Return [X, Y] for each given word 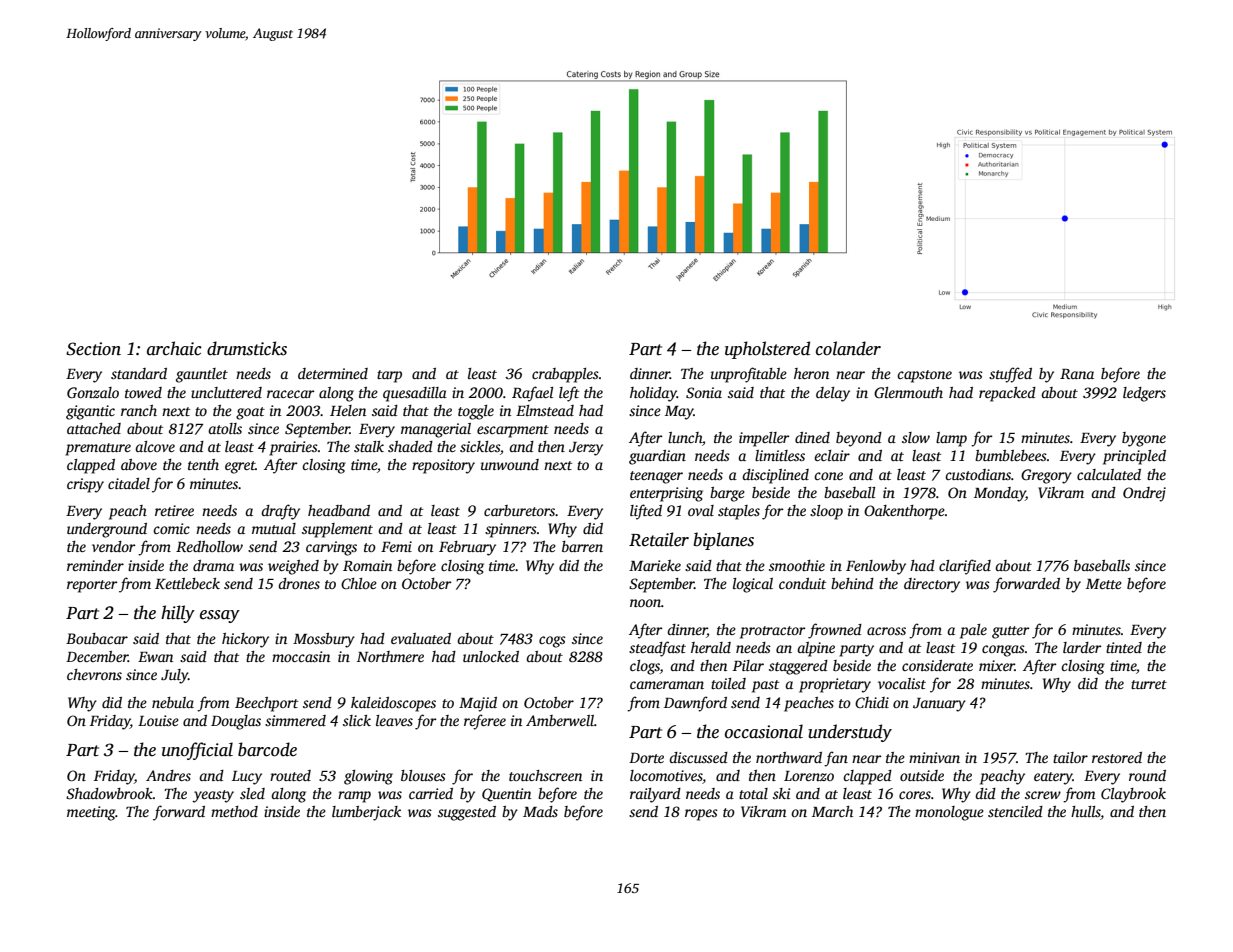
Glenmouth [908, 392]
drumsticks [247, 348]
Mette [1104, 584]
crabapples [565, 375]
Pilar [748, 665]
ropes [701, 815]
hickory [245, 640]
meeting [91, 813]
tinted [1124, 647]
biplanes [723, 541]
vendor [114, 546]
